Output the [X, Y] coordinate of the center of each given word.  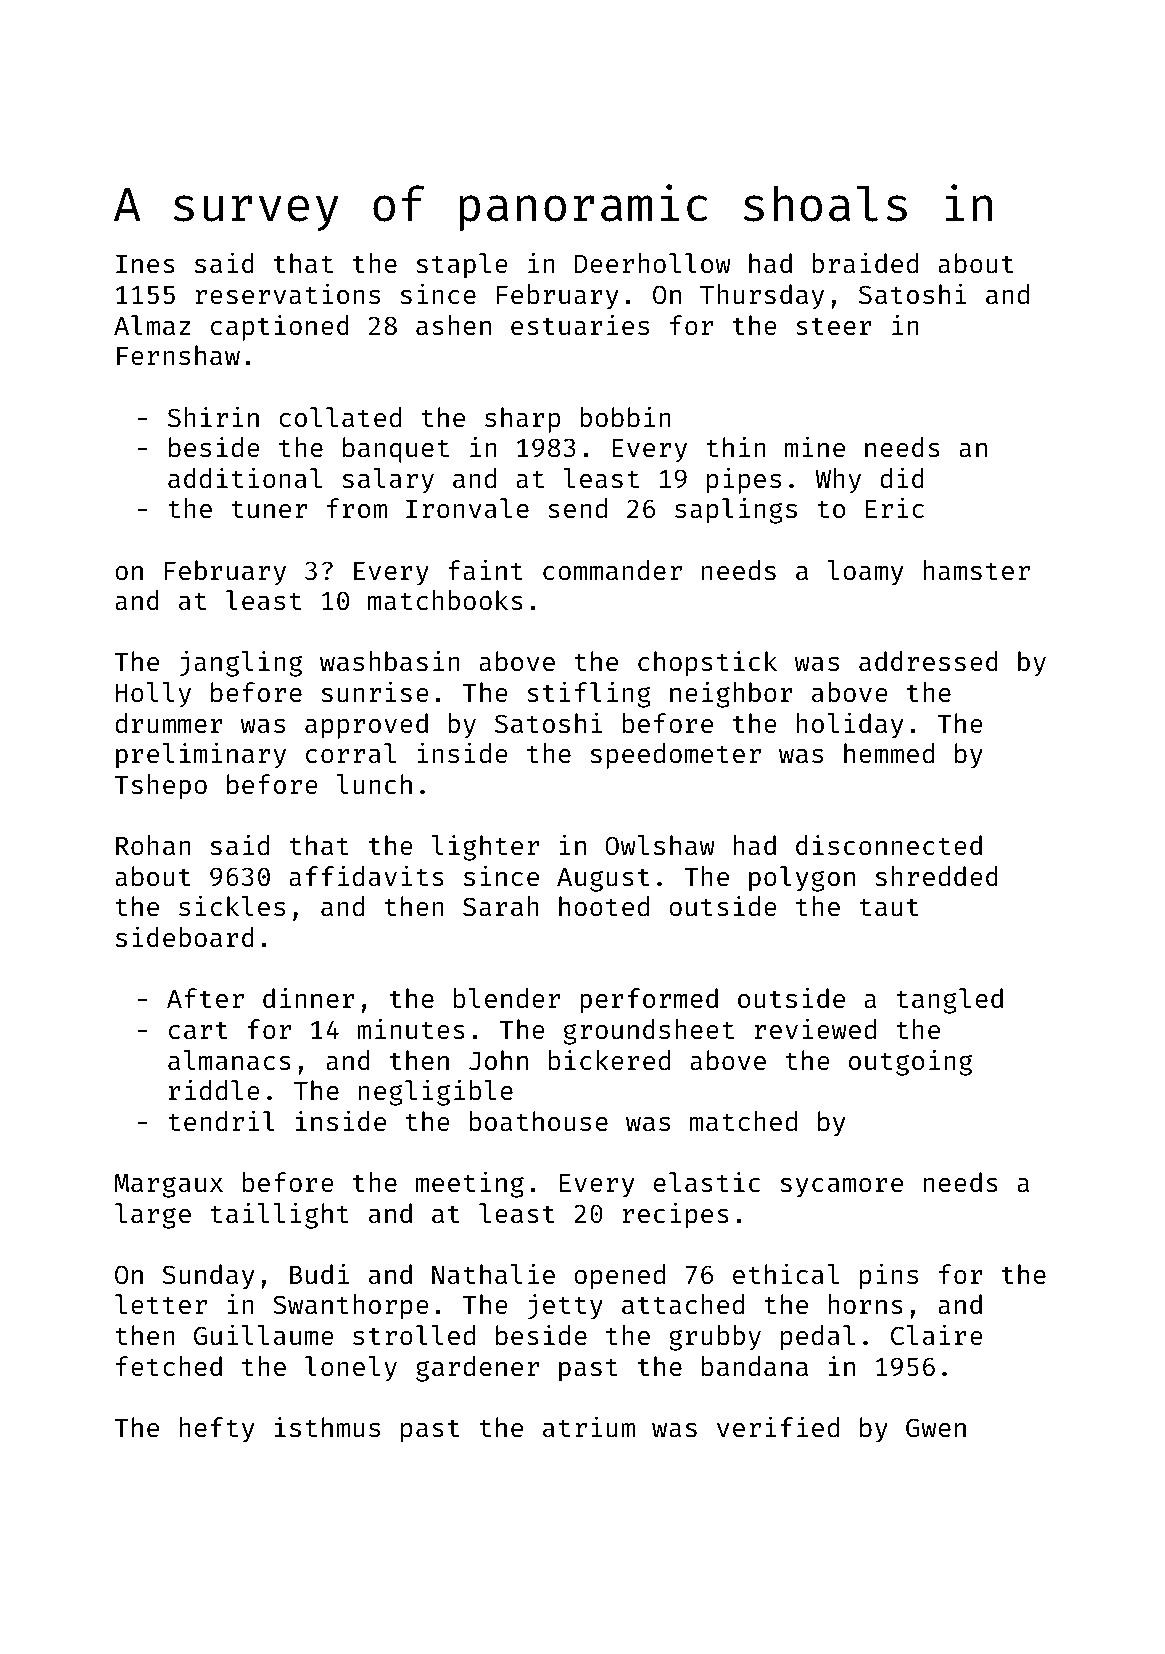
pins [889, 1276]
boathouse [539, 1121]
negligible [436, 1092]
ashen [453, 325]
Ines [145, 264]
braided [865, 263]
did [902, 478]
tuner [269, 510]
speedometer [675, 756]
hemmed [889, 753]
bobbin [625, 417]
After [205, 998]
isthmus [327, 1427]
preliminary [201, 755]
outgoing [910, 1062]
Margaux [168, 1186]
